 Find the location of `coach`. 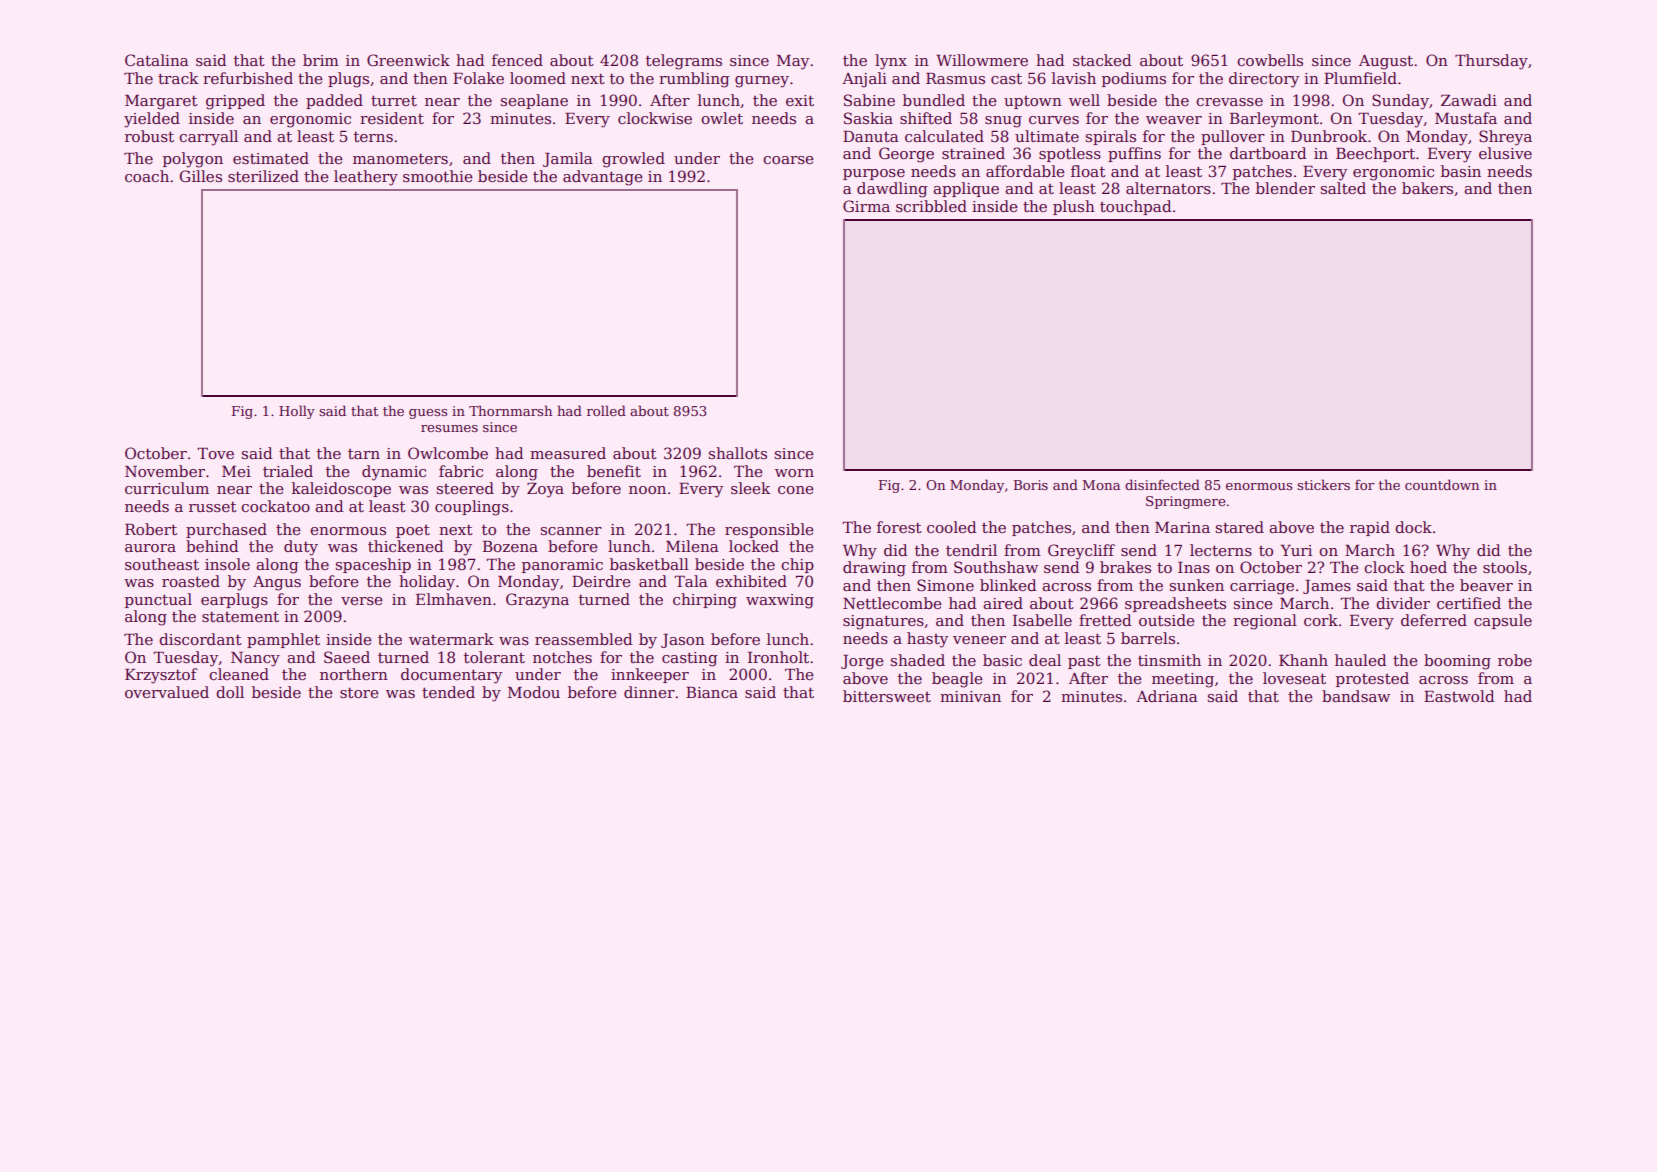

coach is located at coordinates (147, 176).
